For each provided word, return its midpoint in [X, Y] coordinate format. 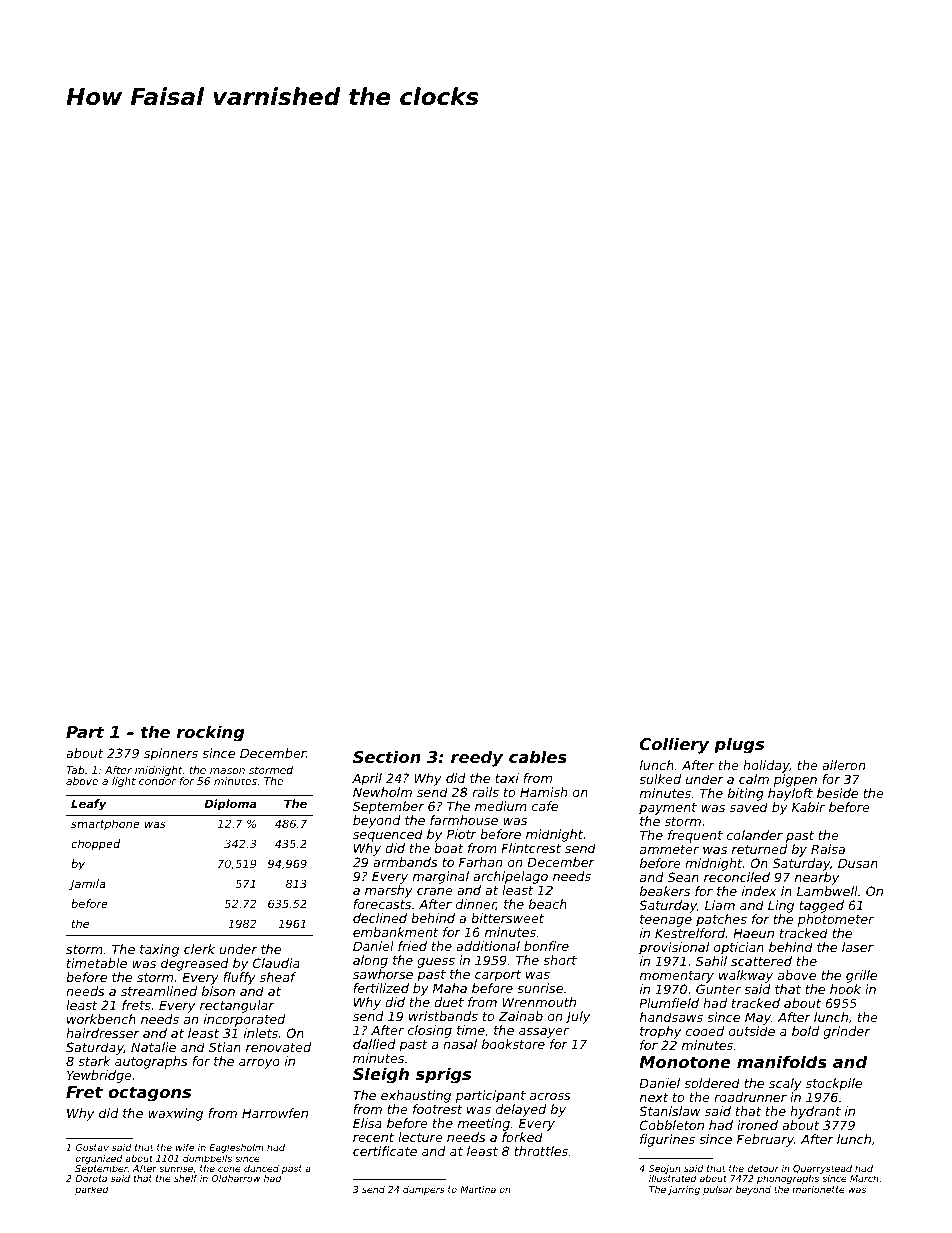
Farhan [480, 862]
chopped [95, 845]
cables [538, 756]
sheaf [278, 977]
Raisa [828, 849]
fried [412, 946]
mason [227, 771]
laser [858, 947]
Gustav [92, 1147]
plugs [739, 745]
